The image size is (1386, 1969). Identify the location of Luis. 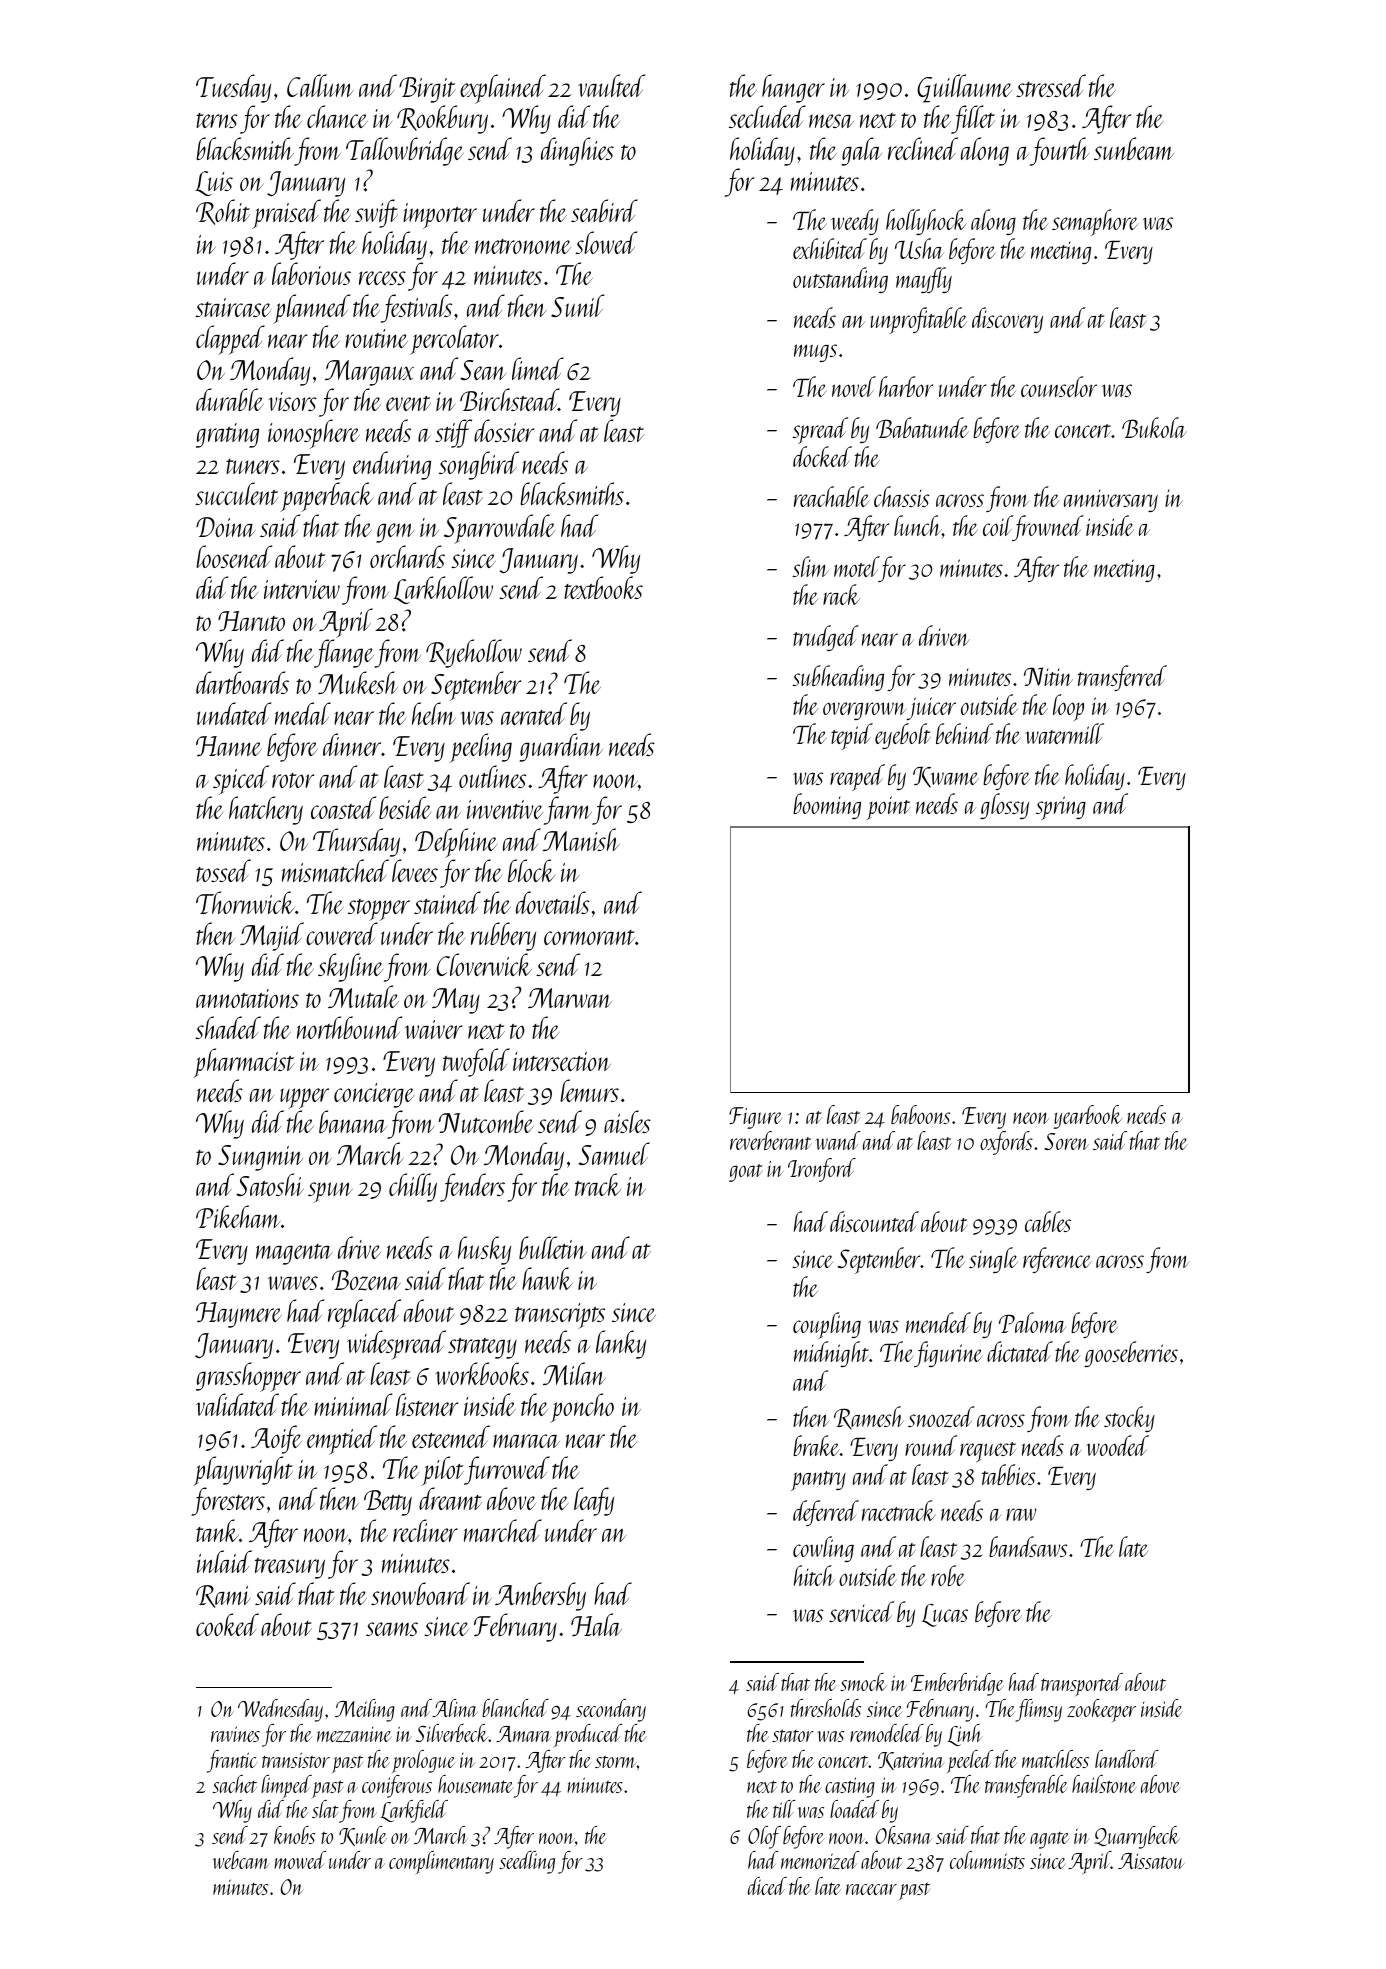
(214, 183).
